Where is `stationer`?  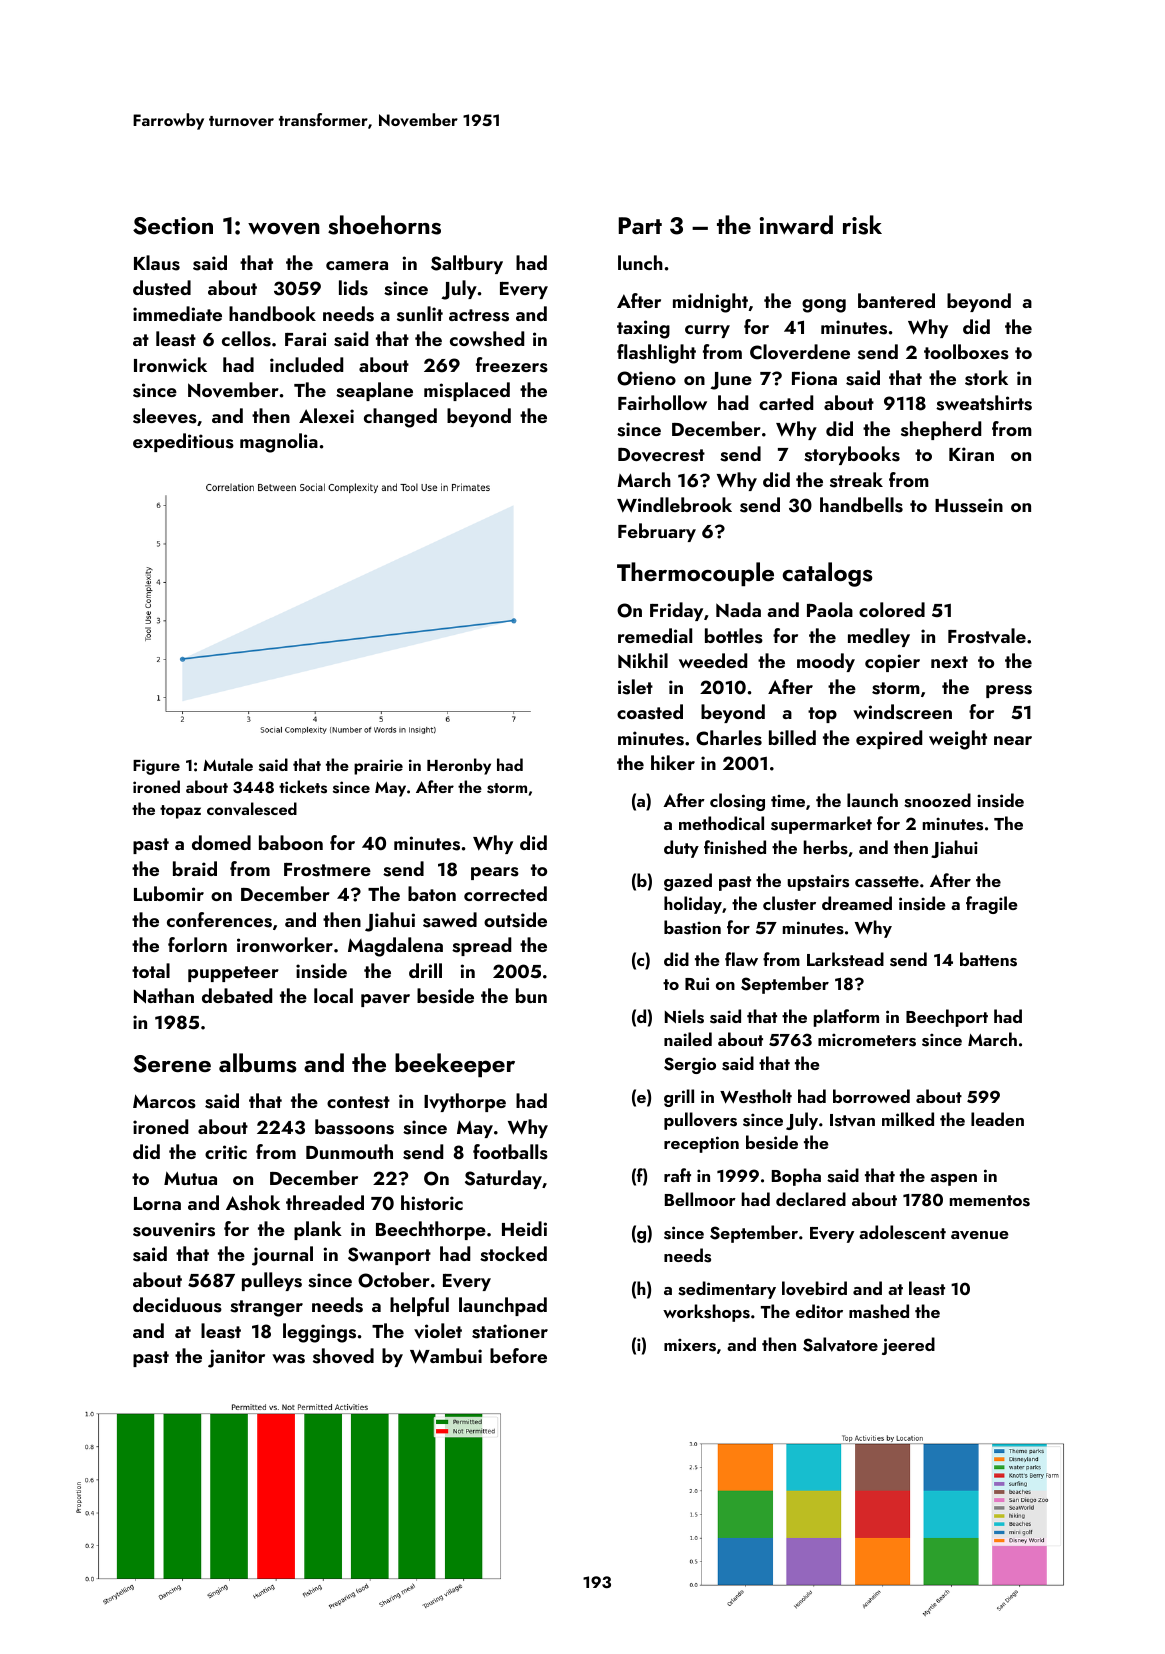
stationer is located at coordinates (510, 1331).
